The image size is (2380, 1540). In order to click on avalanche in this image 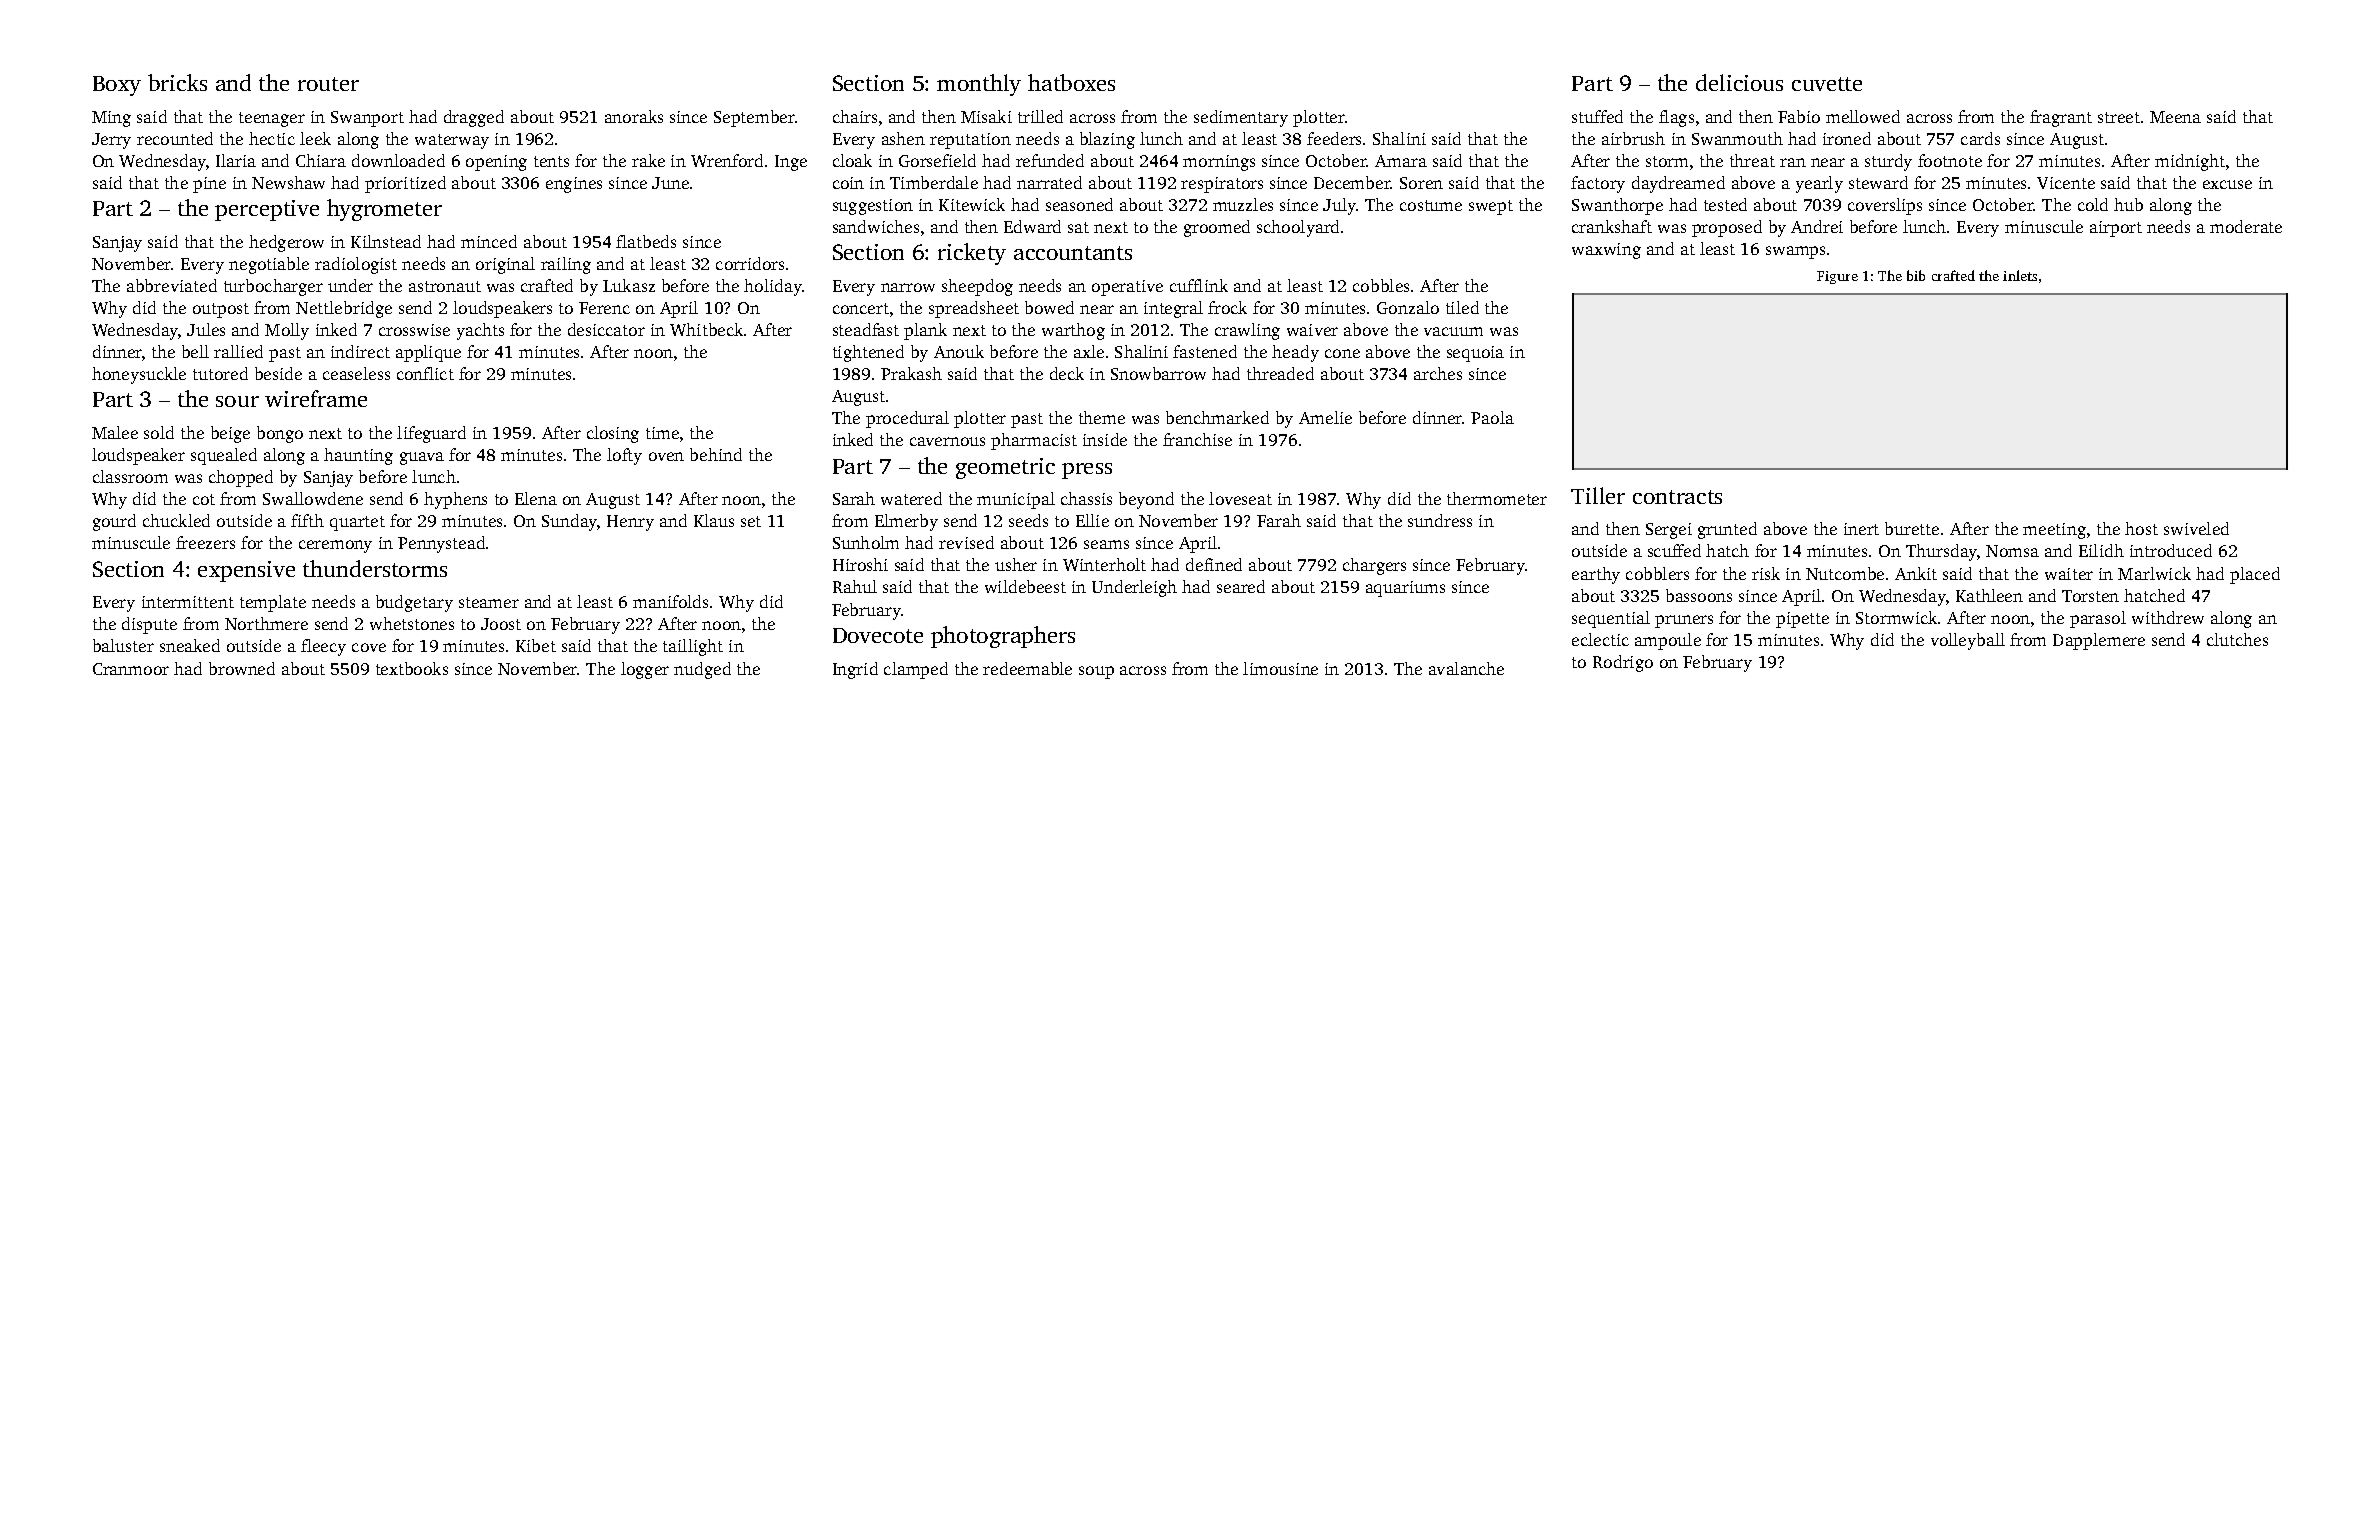, I will do `click(1466, 668)`.
